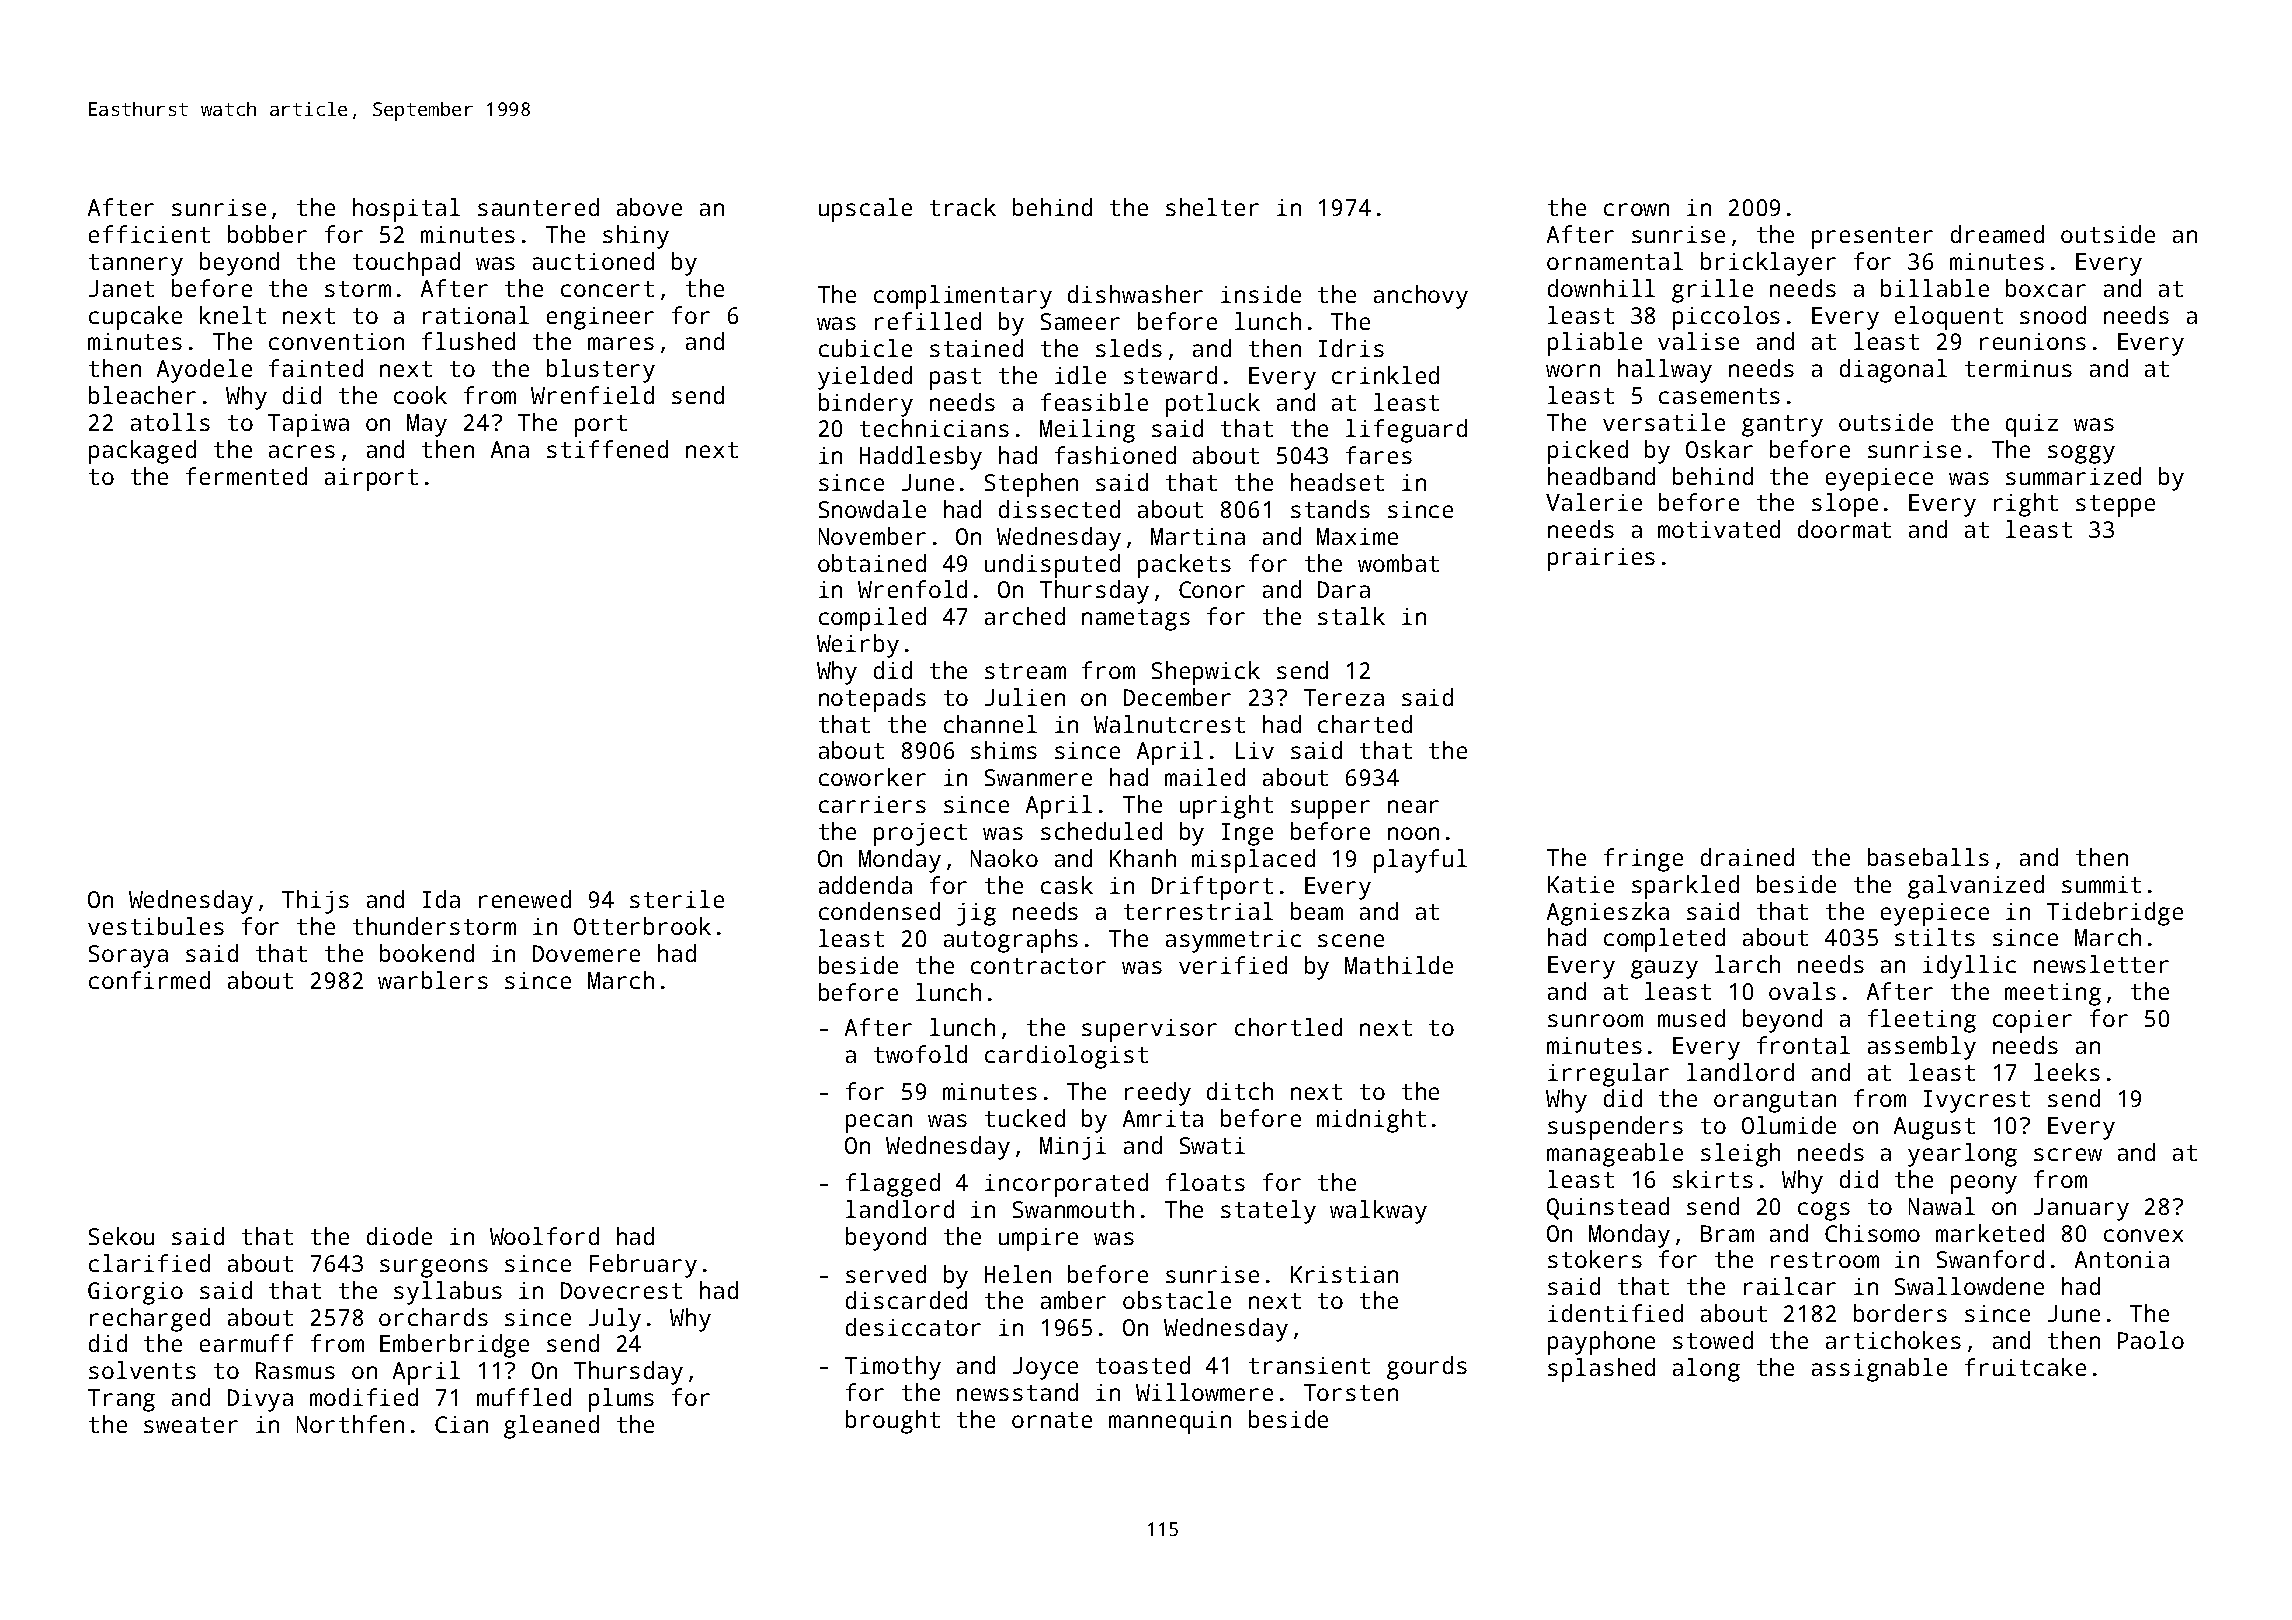 The height and width of the document is (1620, 2292). Describe the element at coordinates (607, 289) in the document. I see `concert` at that location.
